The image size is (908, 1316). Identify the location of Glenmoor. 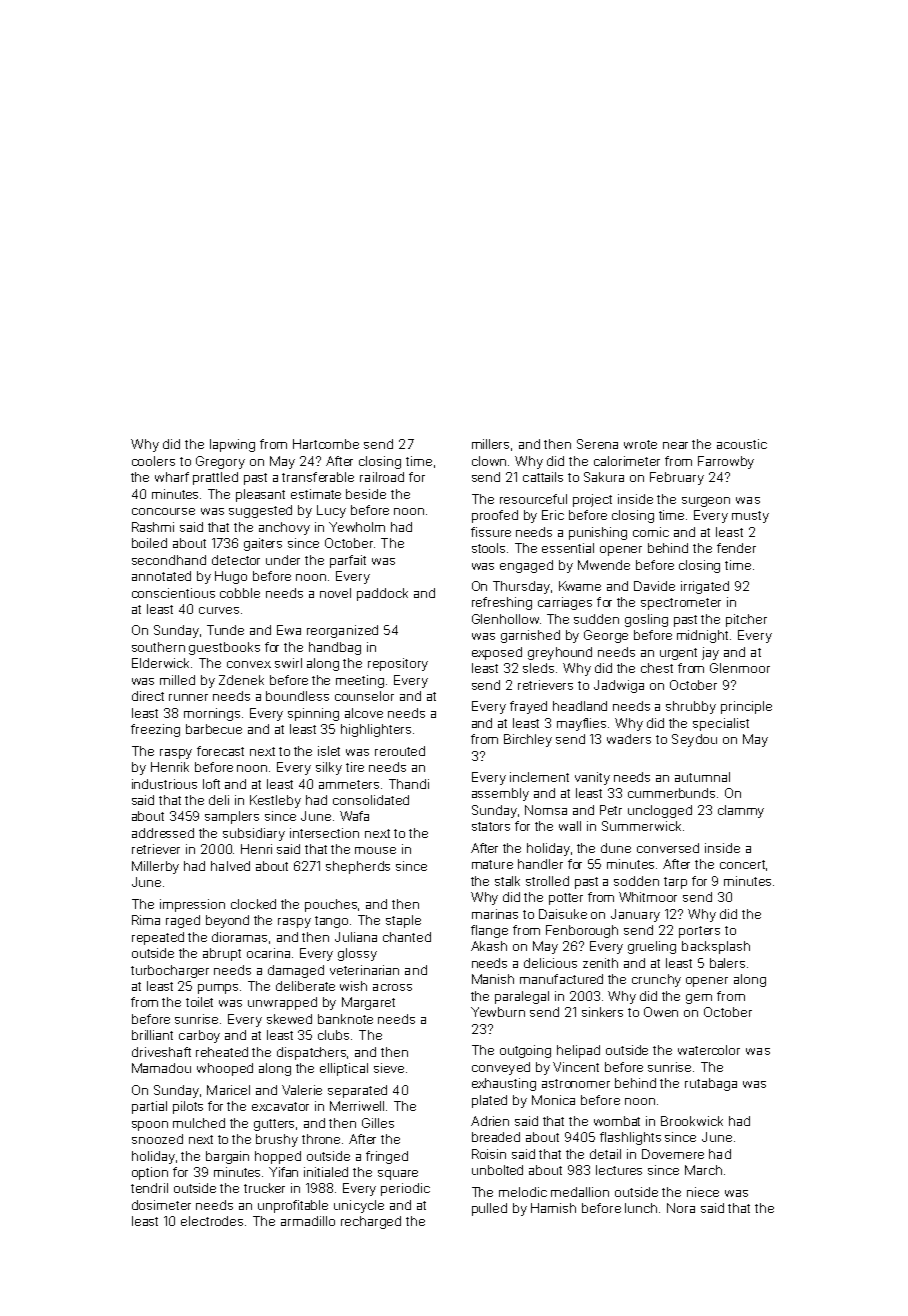
(740, 668).
